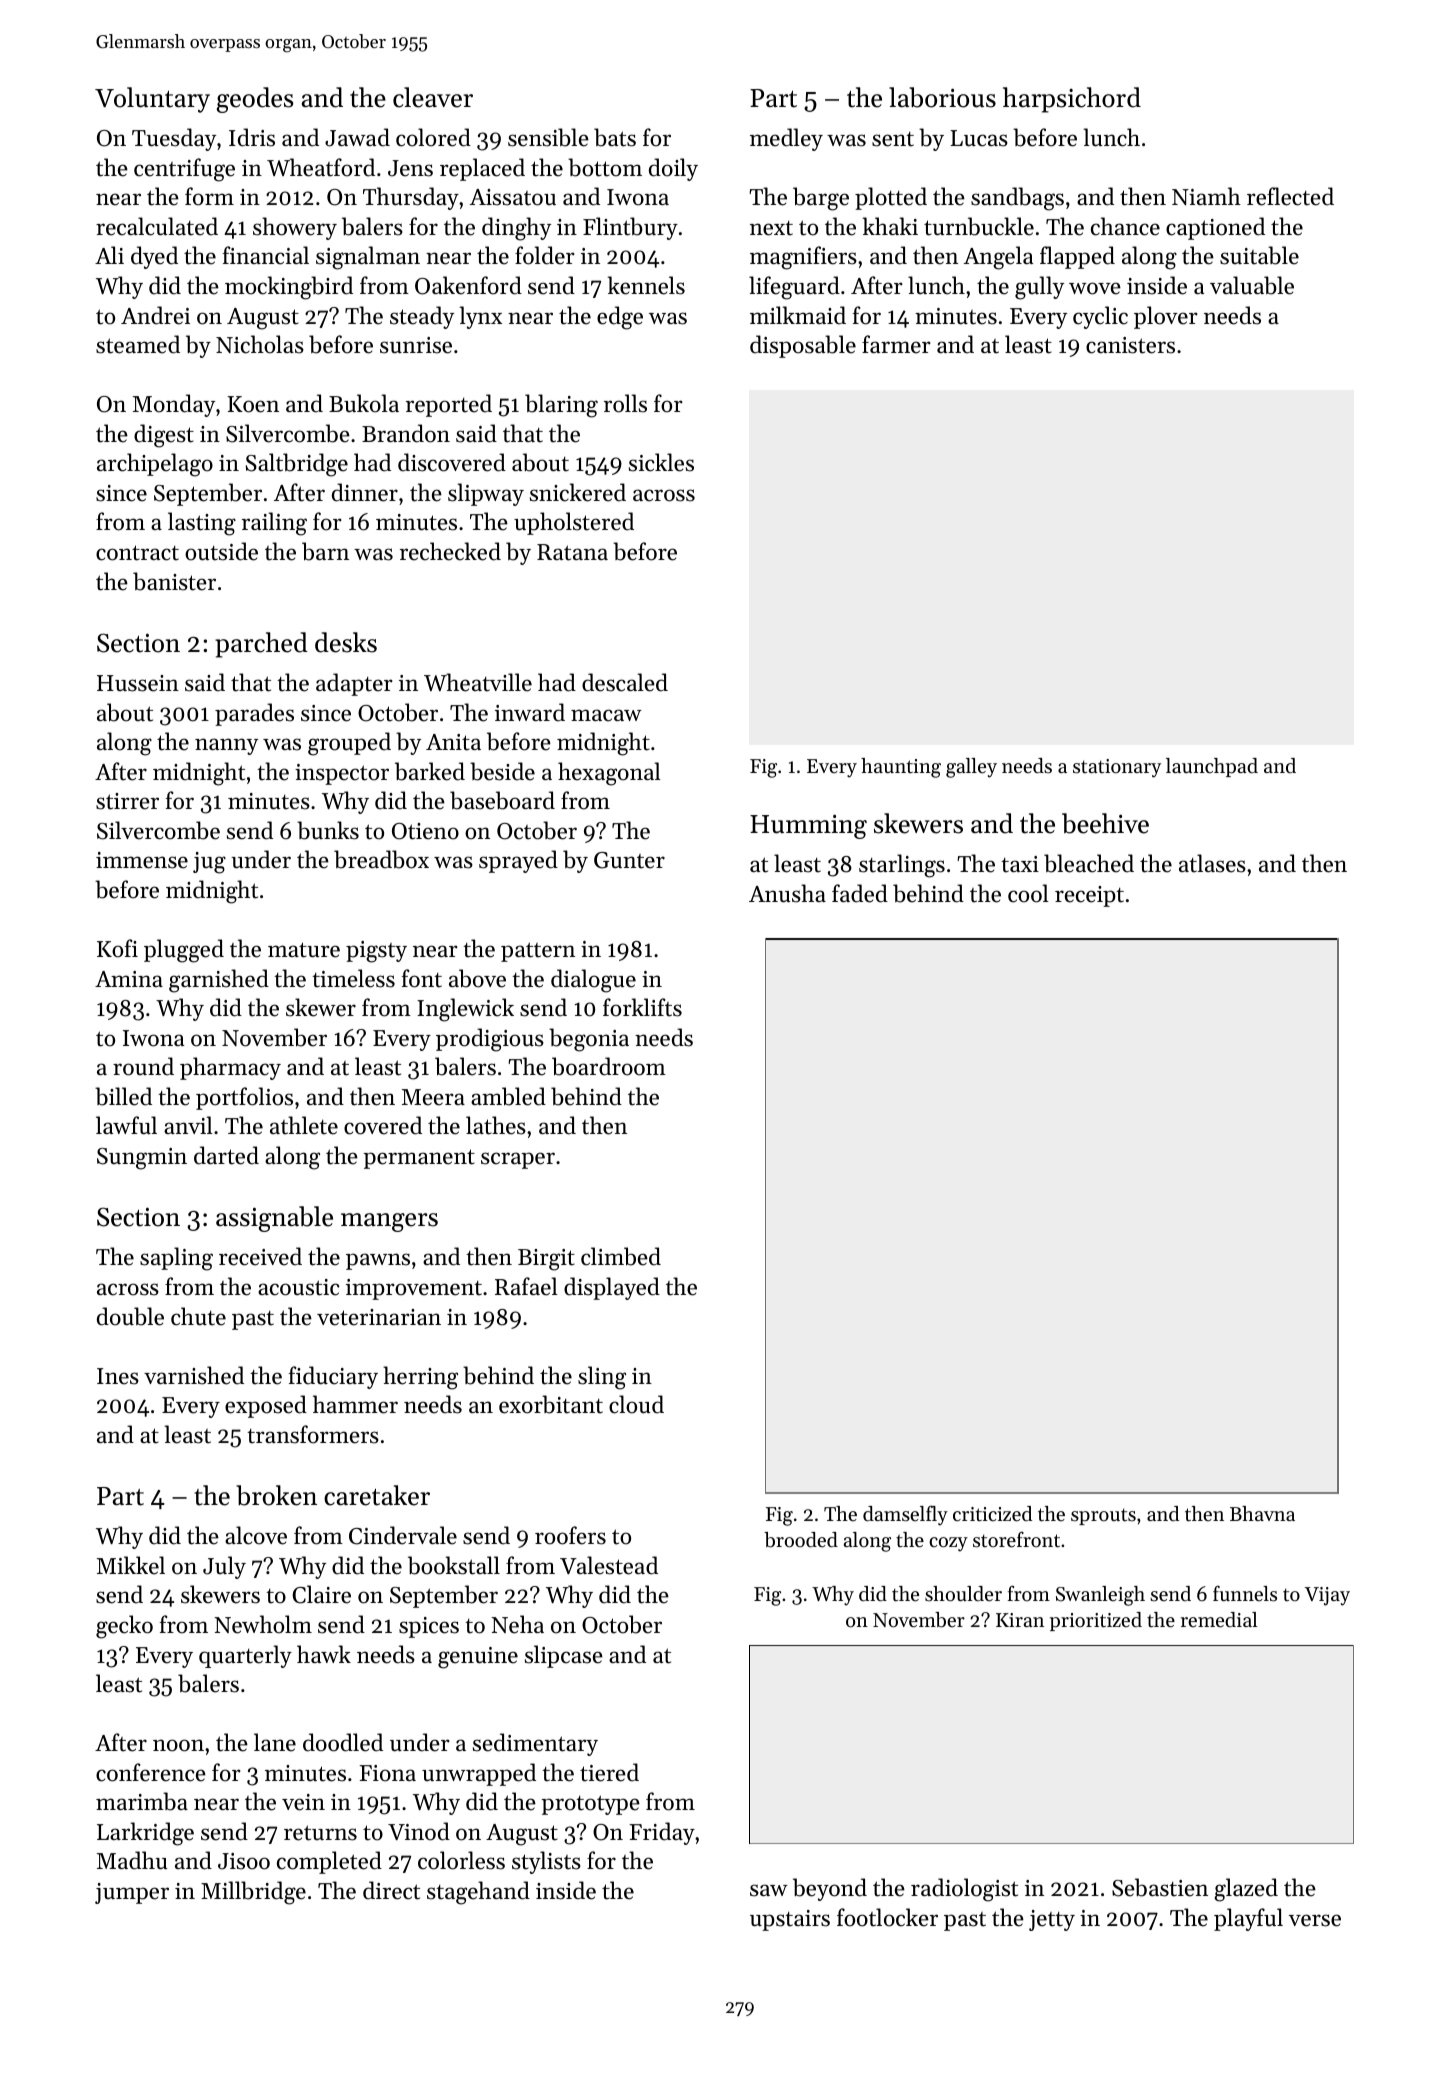  What do you see at coordinates (942, 97) in the page?
I see `laborious` at bounding box center [942, 97].
